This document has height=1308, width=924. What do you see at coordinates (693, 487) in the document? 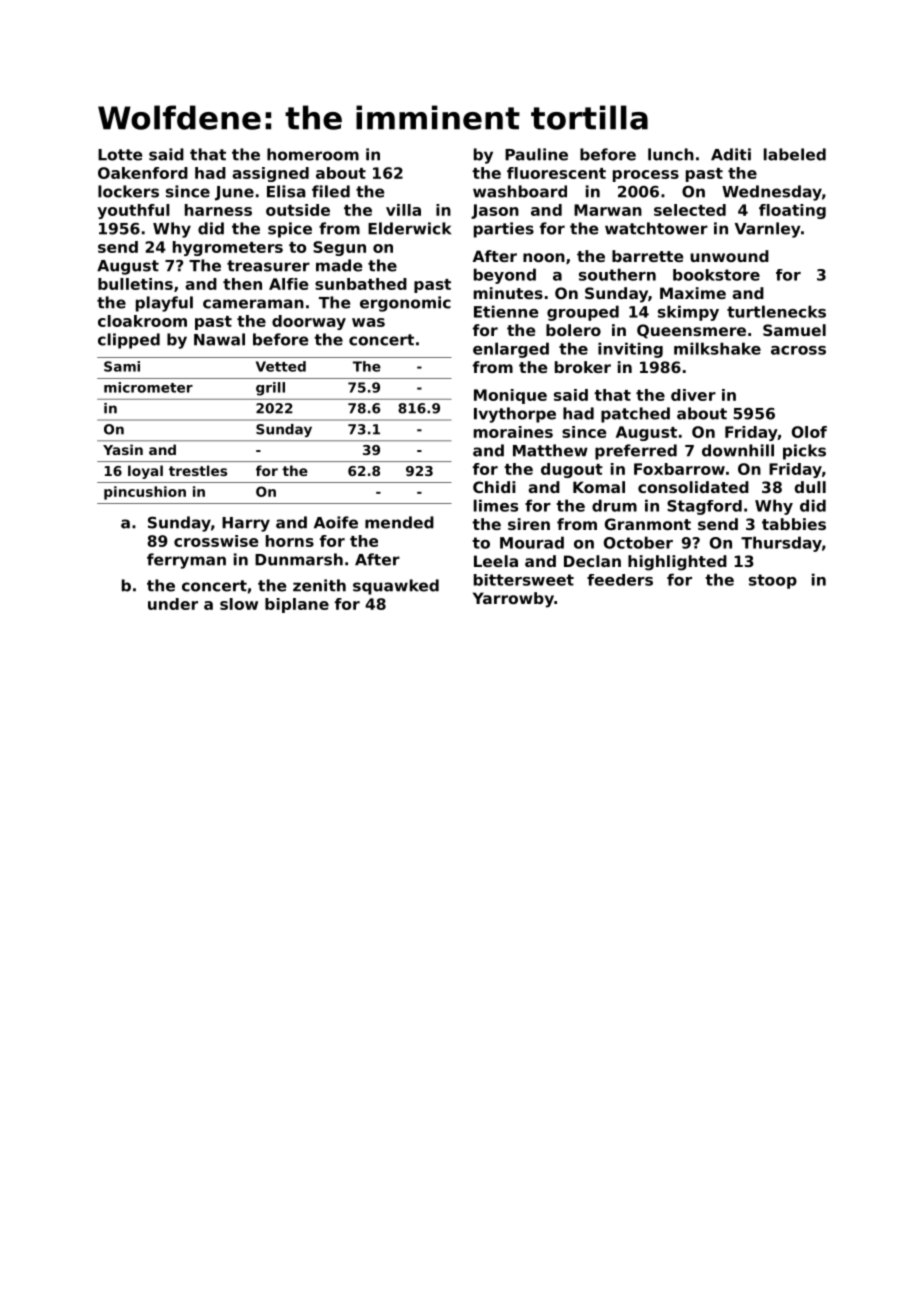
I see `consolidated` at bounding box center [693, 487].
